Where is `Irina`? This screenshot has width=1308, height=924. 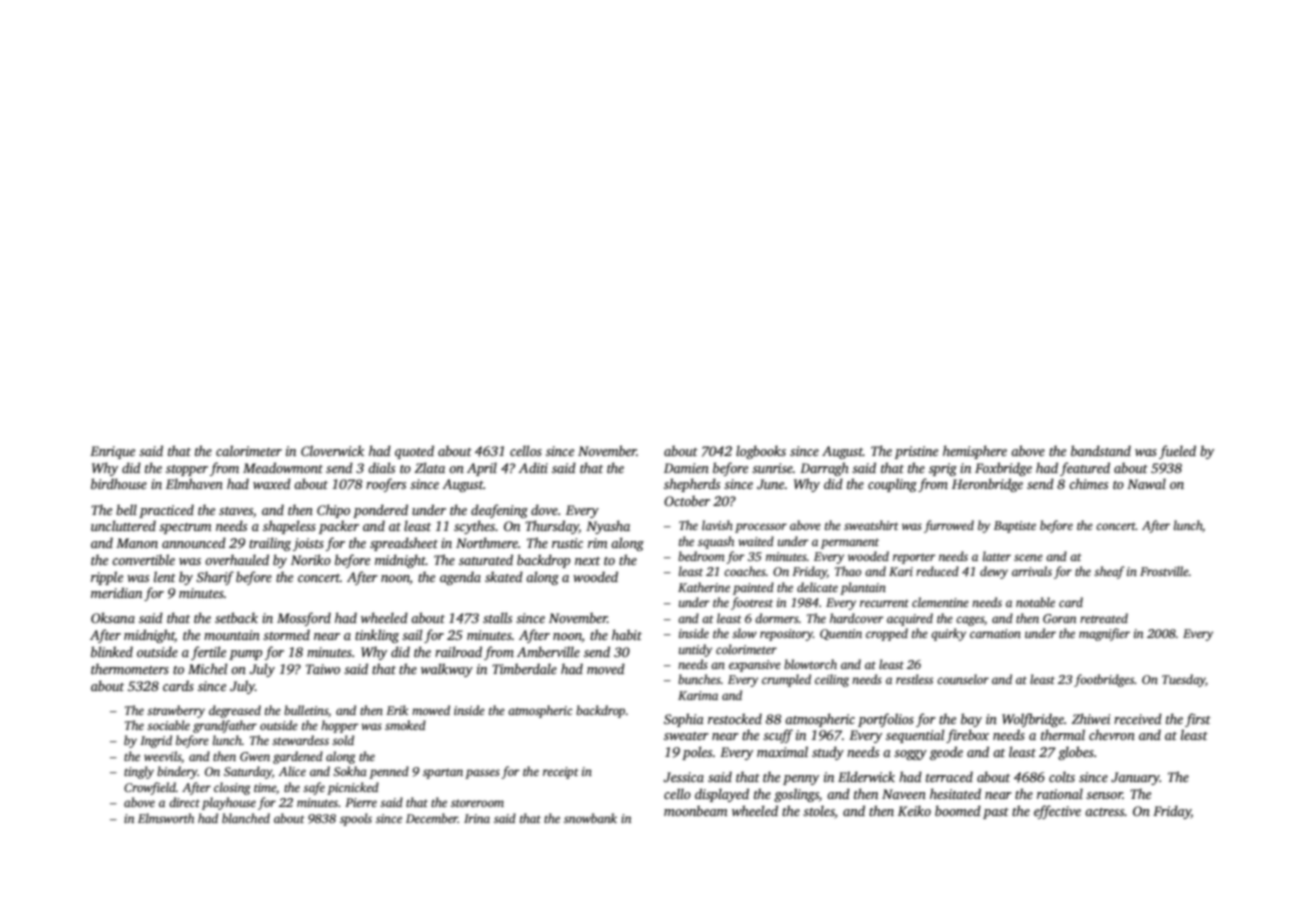
Irina is located at coordinates (477, 818).
